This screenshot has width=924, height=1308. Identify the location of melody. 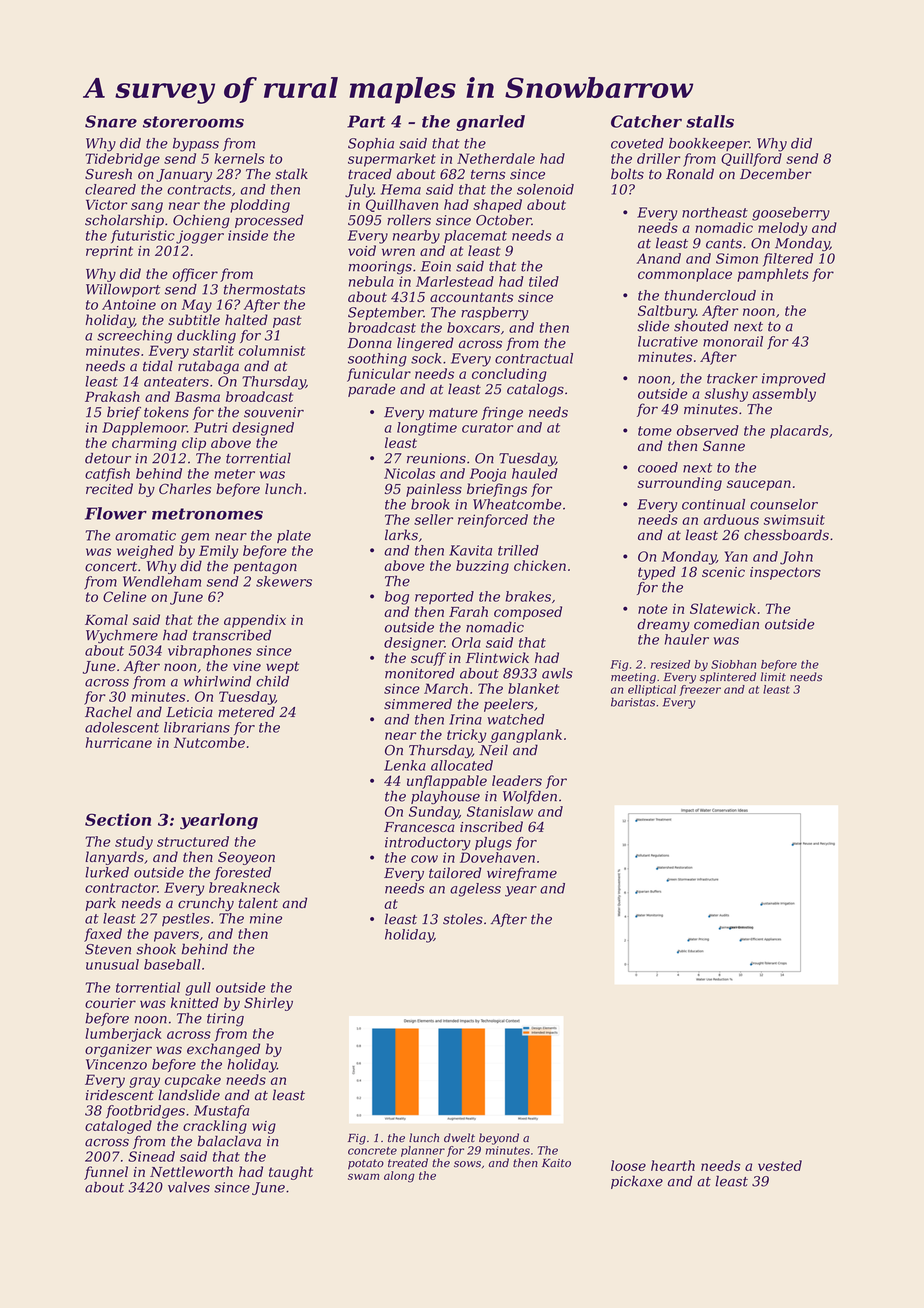
(783, 229).
